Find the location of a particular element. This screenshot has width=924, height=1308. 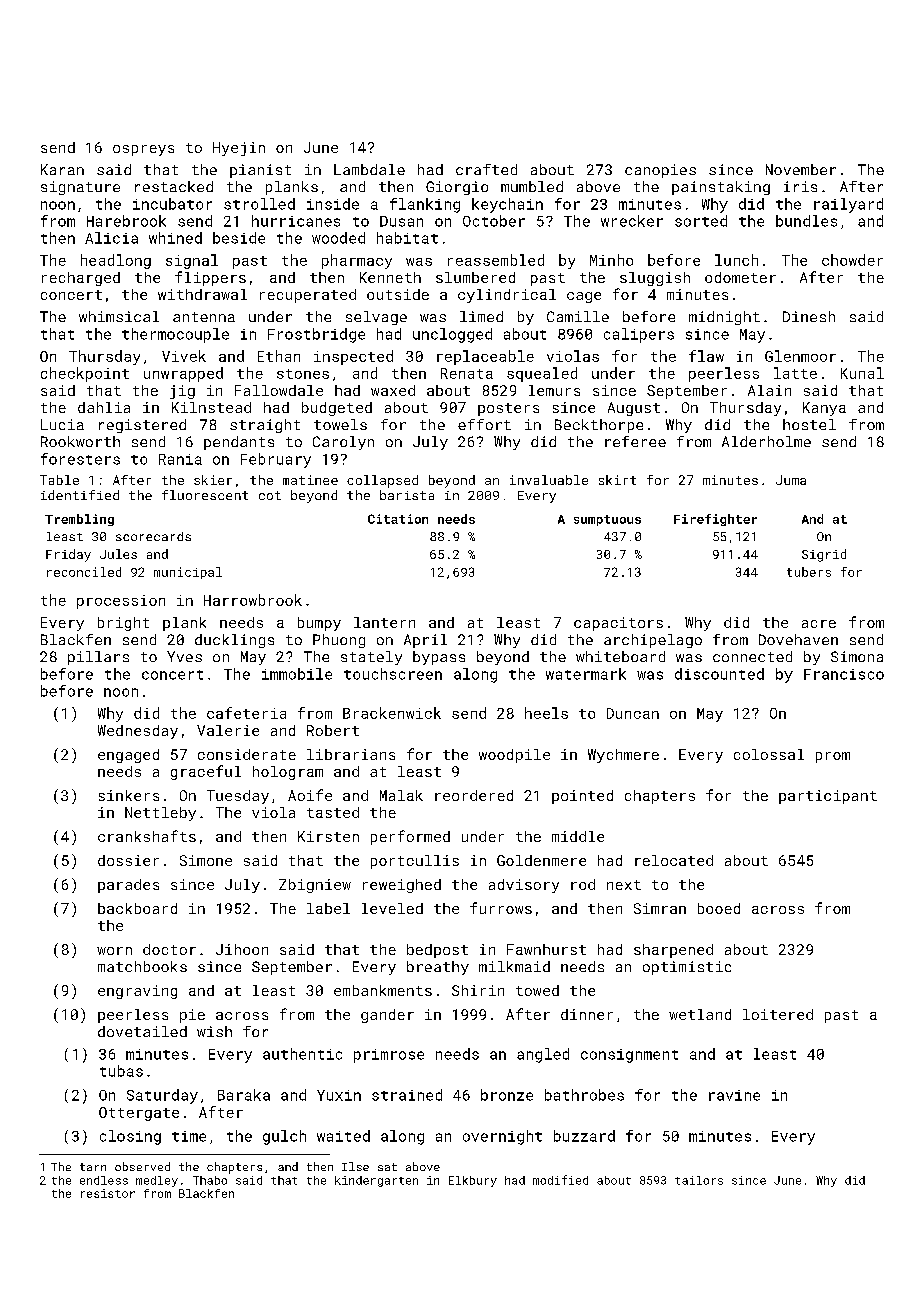

Sigrid is located at coordinates (824, 555).
